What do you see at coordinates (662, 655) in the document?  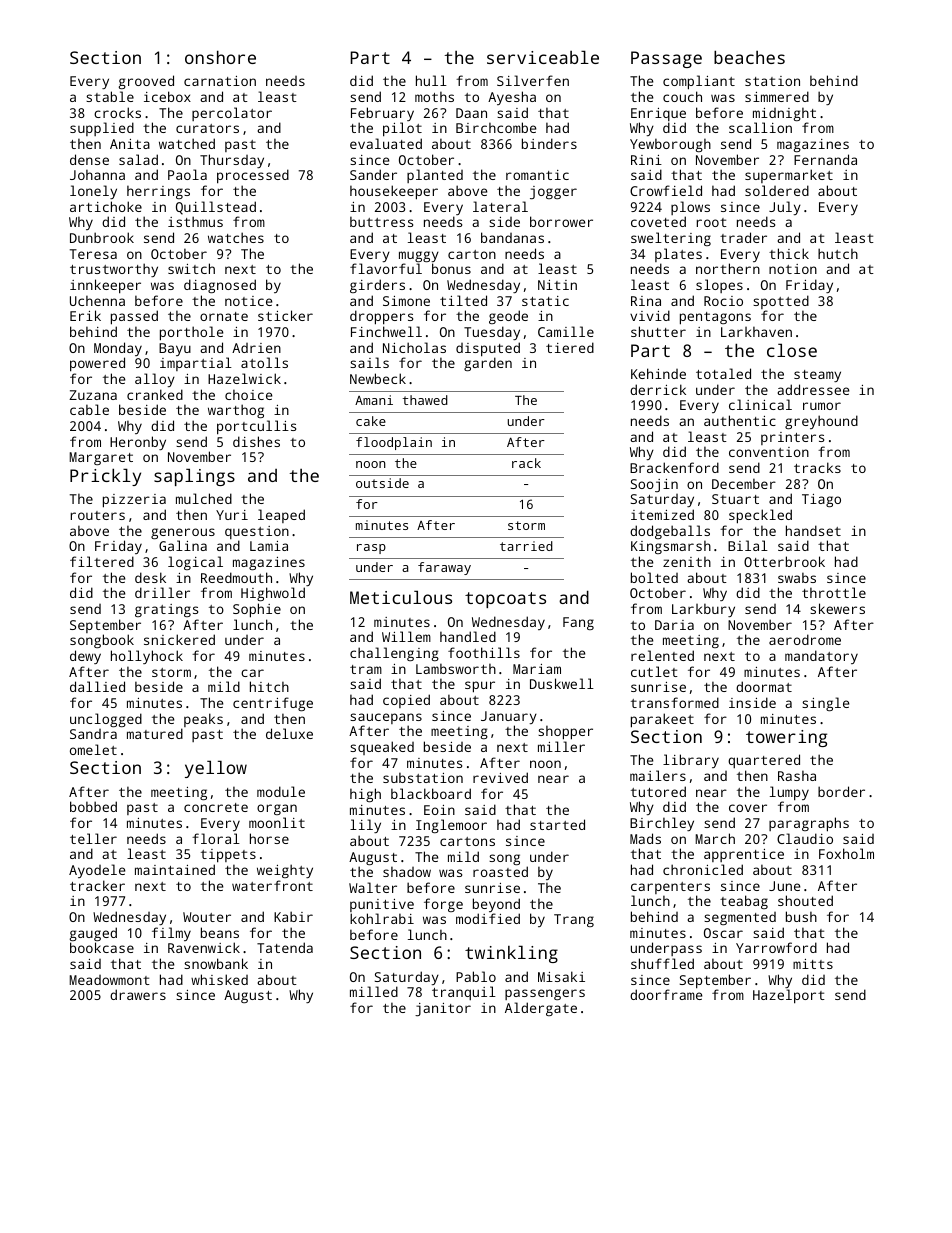 I see `relented` at bounding box center [662, 655].
